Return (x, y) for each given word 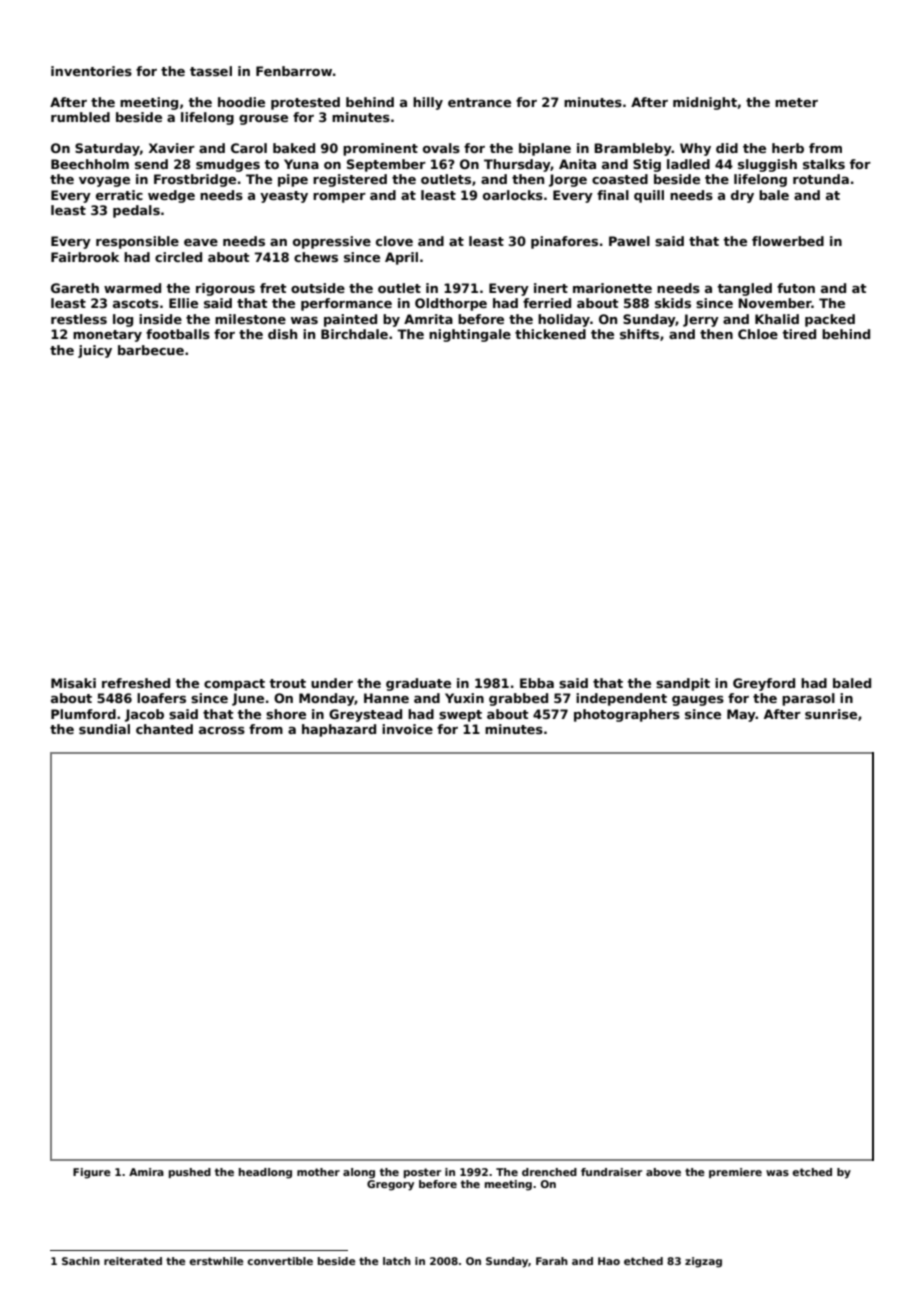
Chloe (758, 334)
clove (394, 241)
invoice (407, 729)
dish (282, 334)
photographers (627, 715)
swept (460, 716)
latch (397, 1261)
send (151, 164)
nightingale (470, 335)
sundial (104, 729)
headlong (265, 1173)
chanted (164, 729)
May (741, 715)
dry (742, 196)
